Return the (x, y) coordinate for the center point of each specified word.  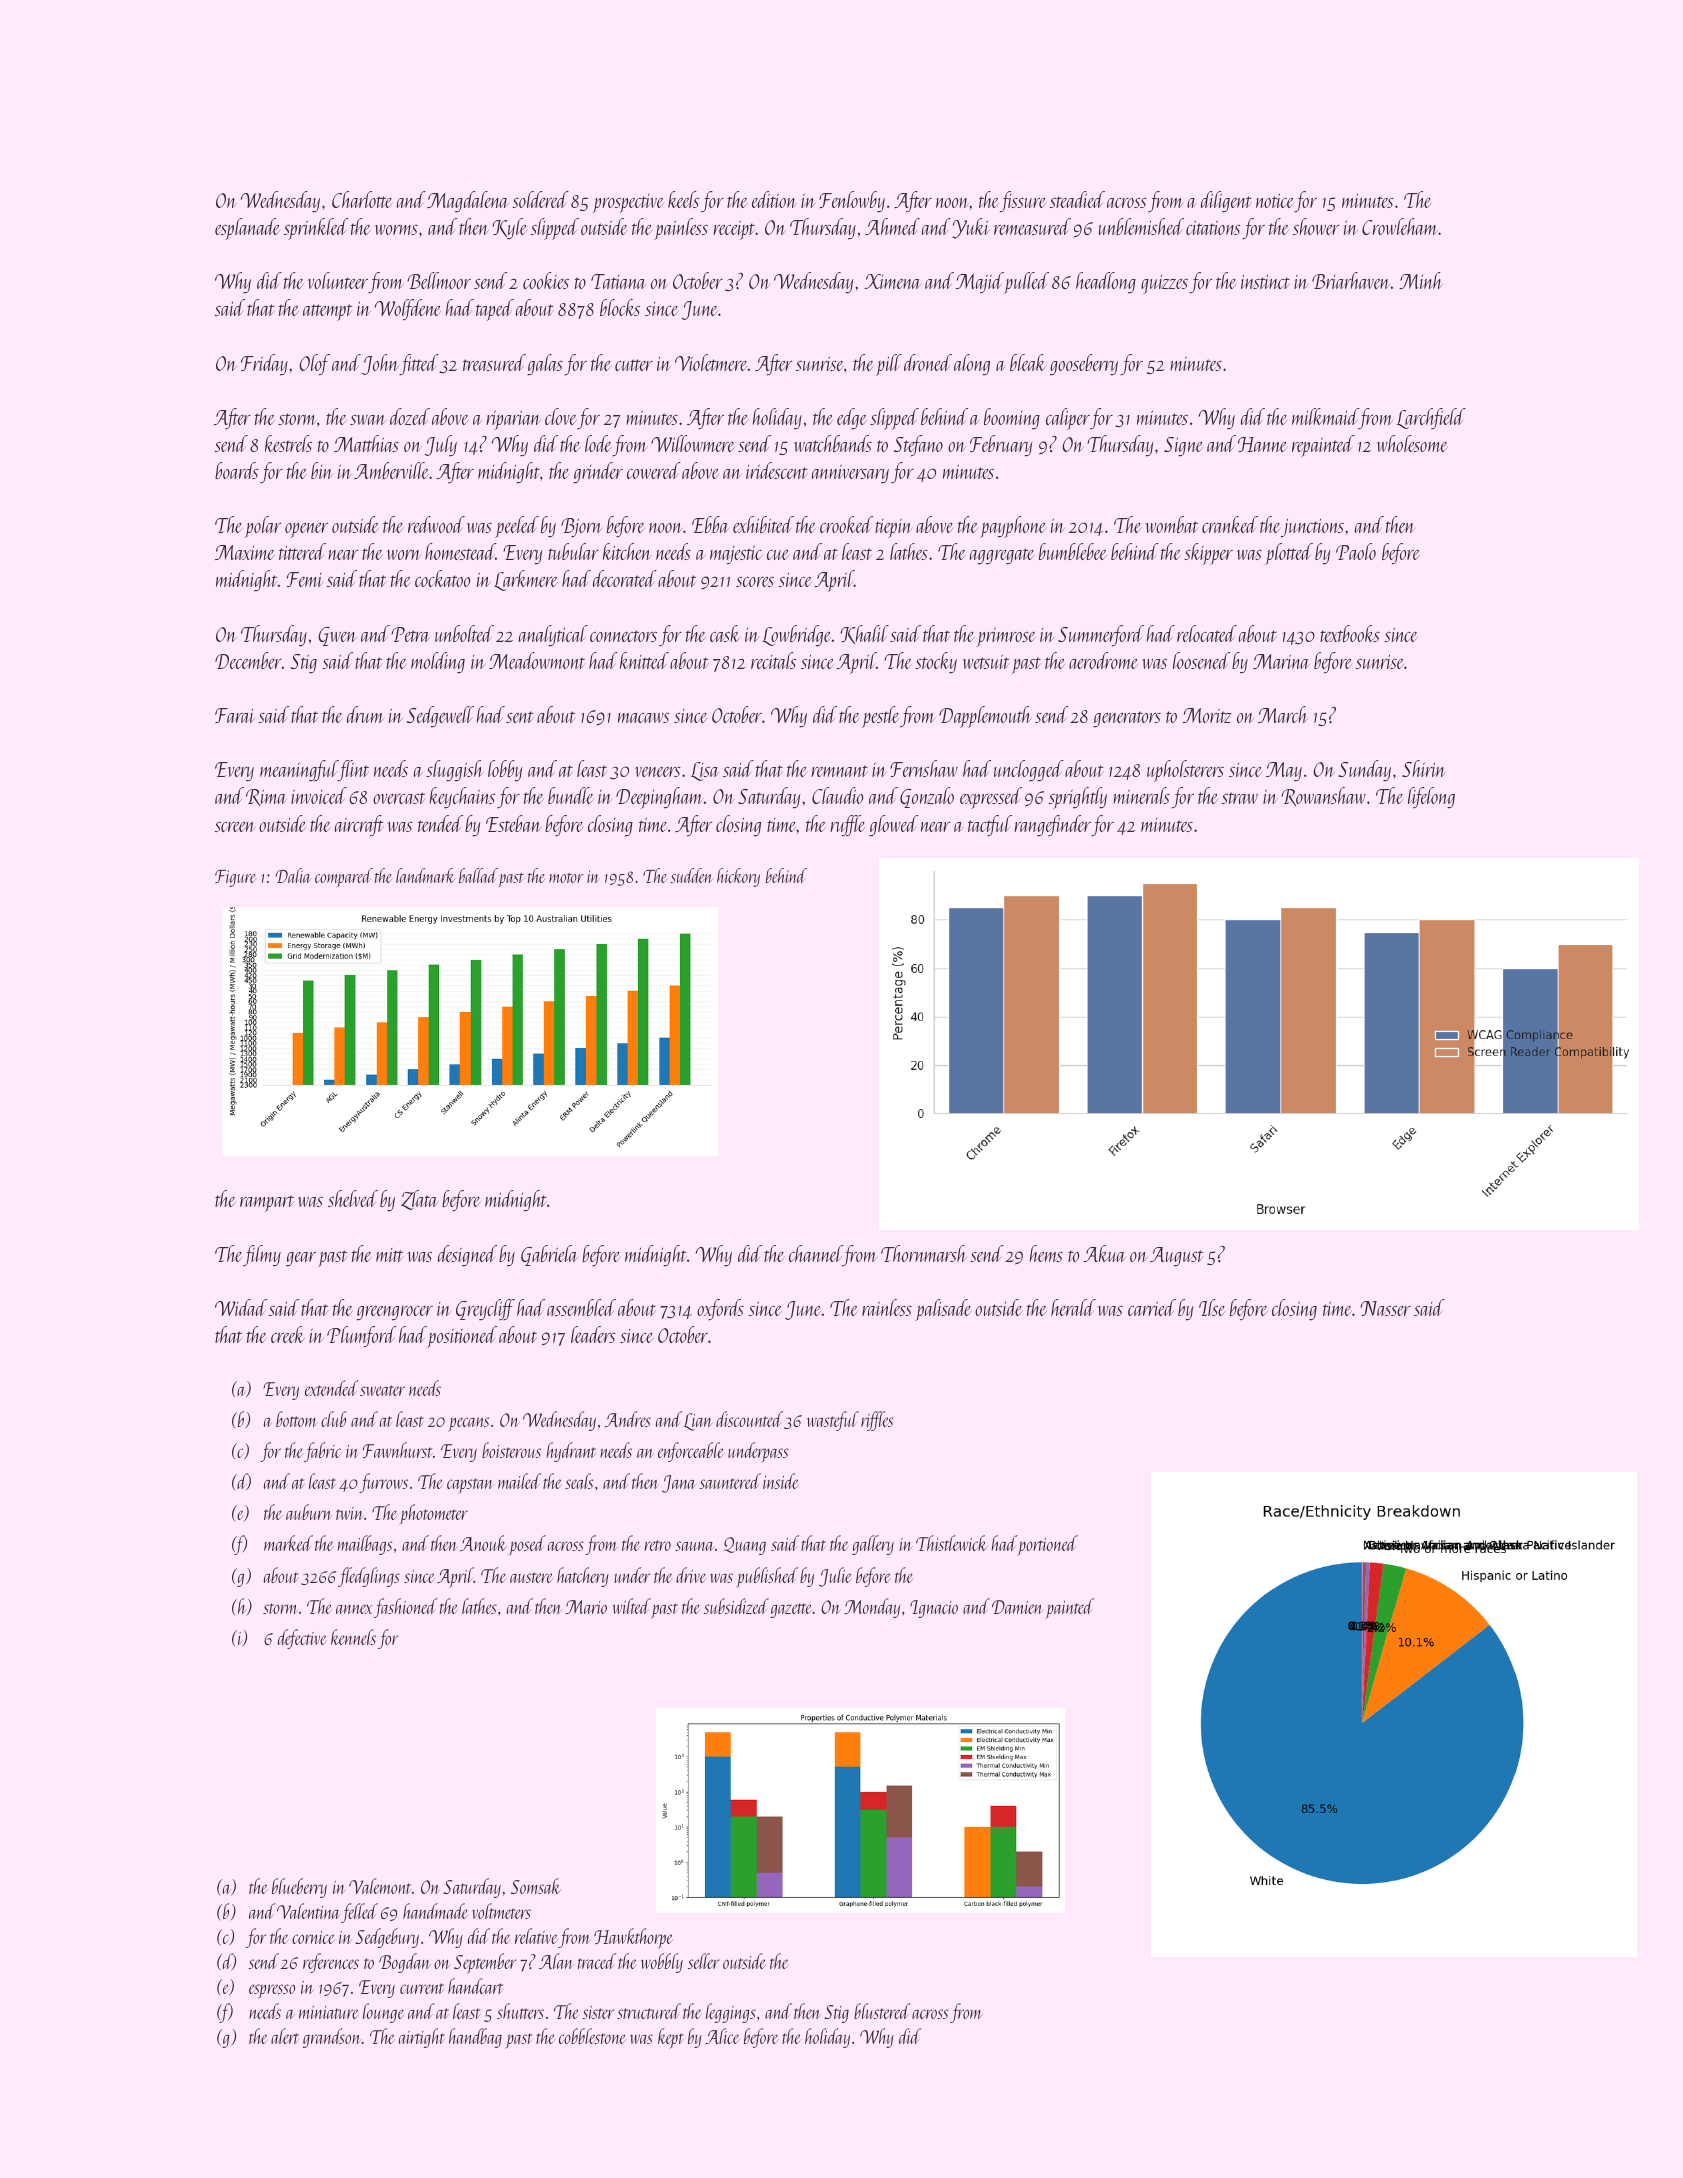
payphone (1013, 527)
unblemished (1141, 226)
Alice (722, 2036)
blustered (882, 2011)
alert (285, 2036)
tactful (990, 825)
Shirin (1424, 768)
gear (301, 1259)
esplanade (247, 229)
